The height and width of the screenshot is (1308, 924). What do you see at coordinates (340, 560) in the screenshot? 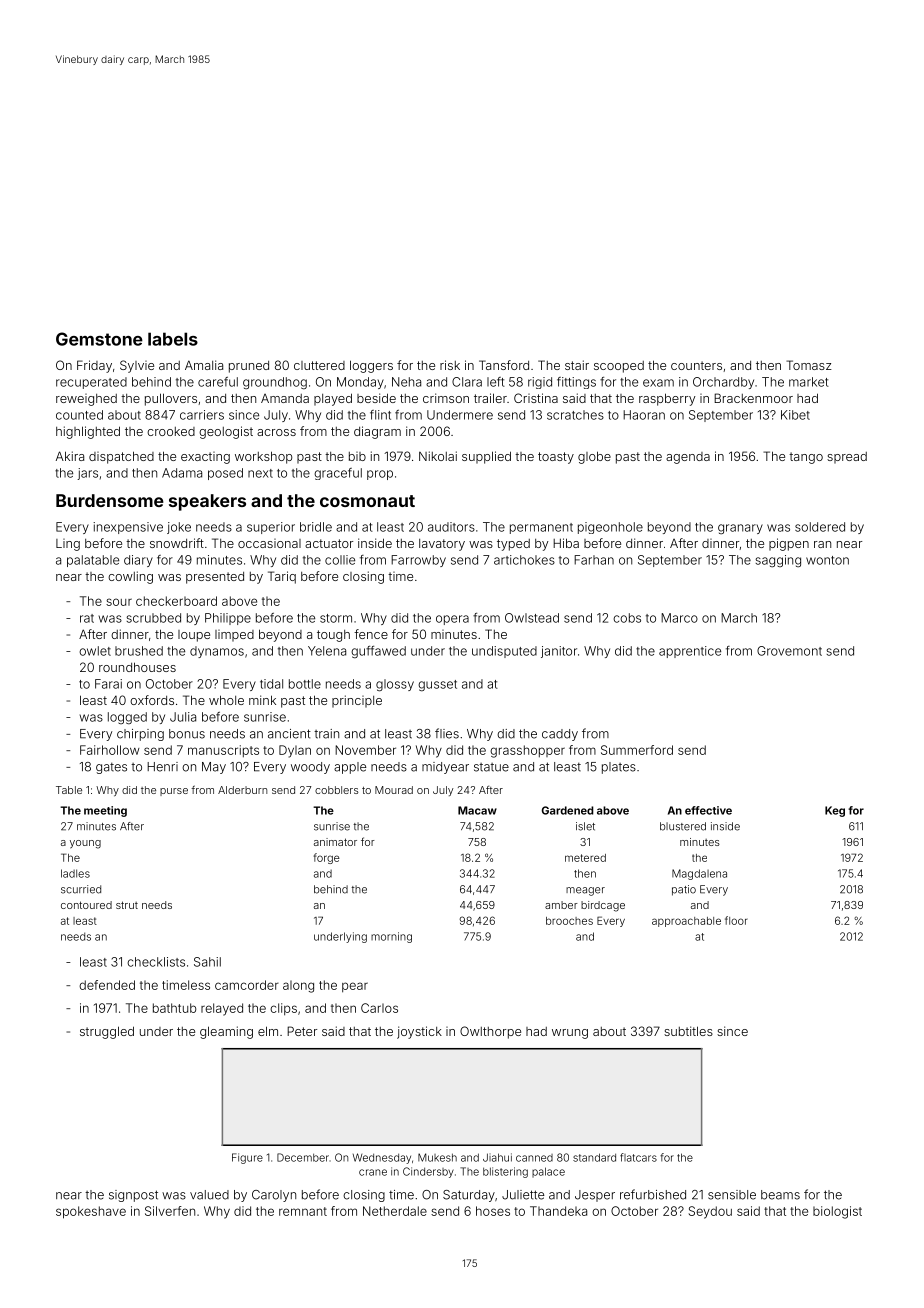
I see `collie` at bounding box center [340, 560].
